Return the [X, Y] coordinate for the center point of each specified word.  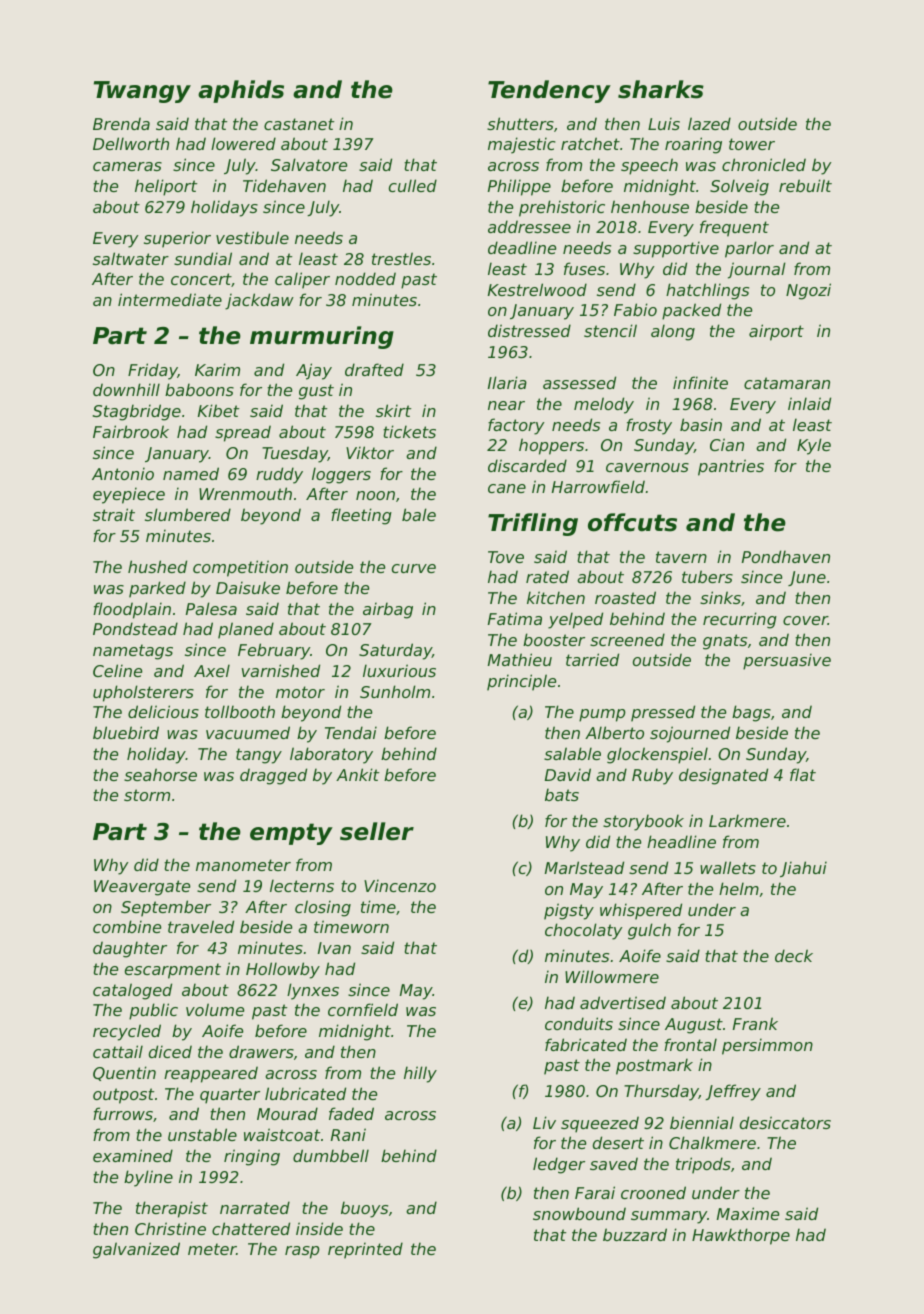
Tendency [549, 91]
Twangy [142, 92]
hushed [157, 566]
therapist [172, 1209]
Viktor [370, 452]
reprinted [365, 1250]
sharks [661, 89]
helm [739, 888]
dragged [273, 776]
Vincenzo [400, 885]
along [673, 332]
